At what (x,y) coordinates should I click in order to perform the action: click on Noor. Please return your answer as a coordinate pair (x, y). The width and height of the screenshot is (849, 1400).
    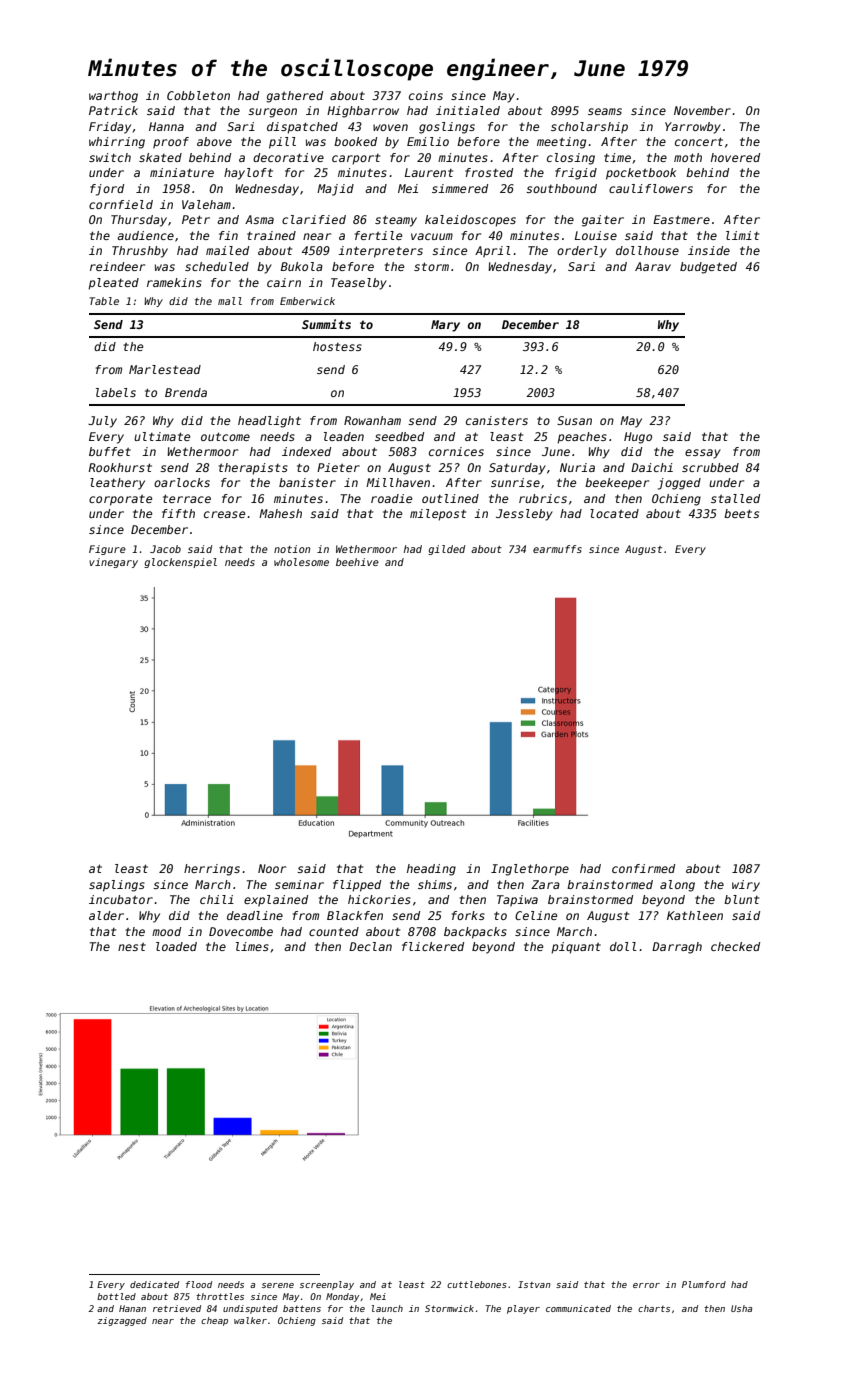
    Looking at the image, I should click on (272, 868).
